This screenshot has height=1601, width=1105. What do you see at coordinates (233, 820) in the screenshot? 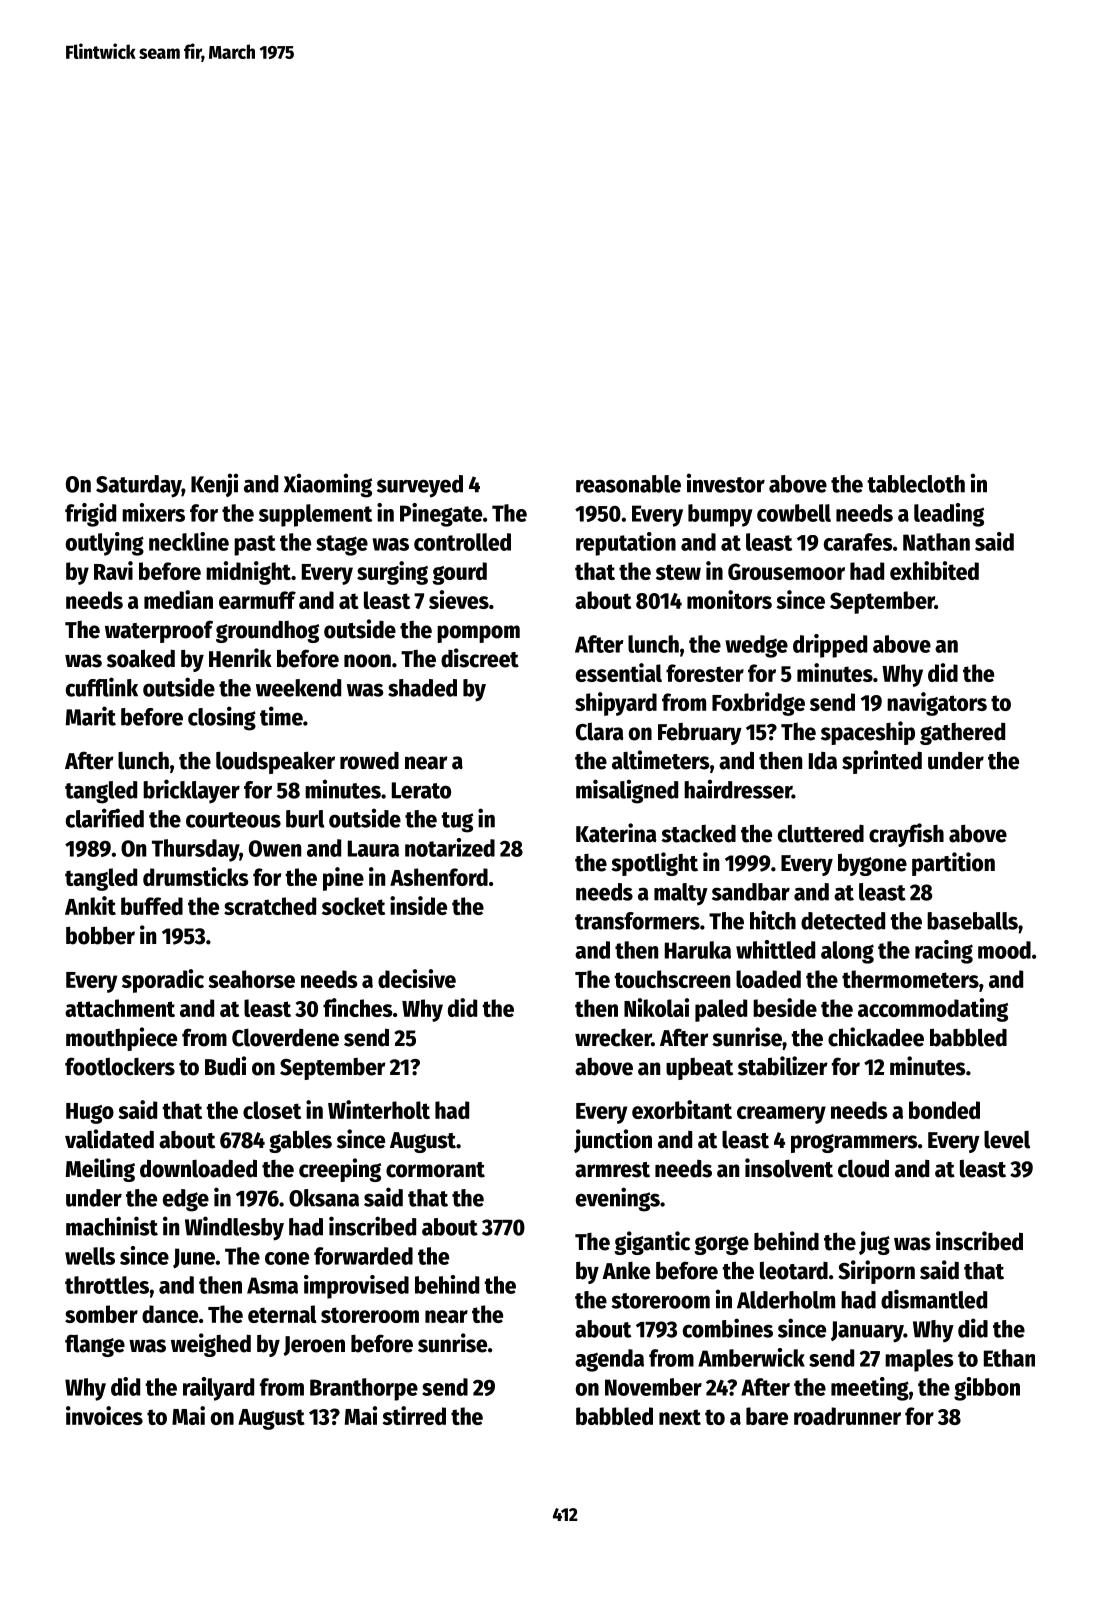
I see `courteous` at bounding box center [233, 820].
